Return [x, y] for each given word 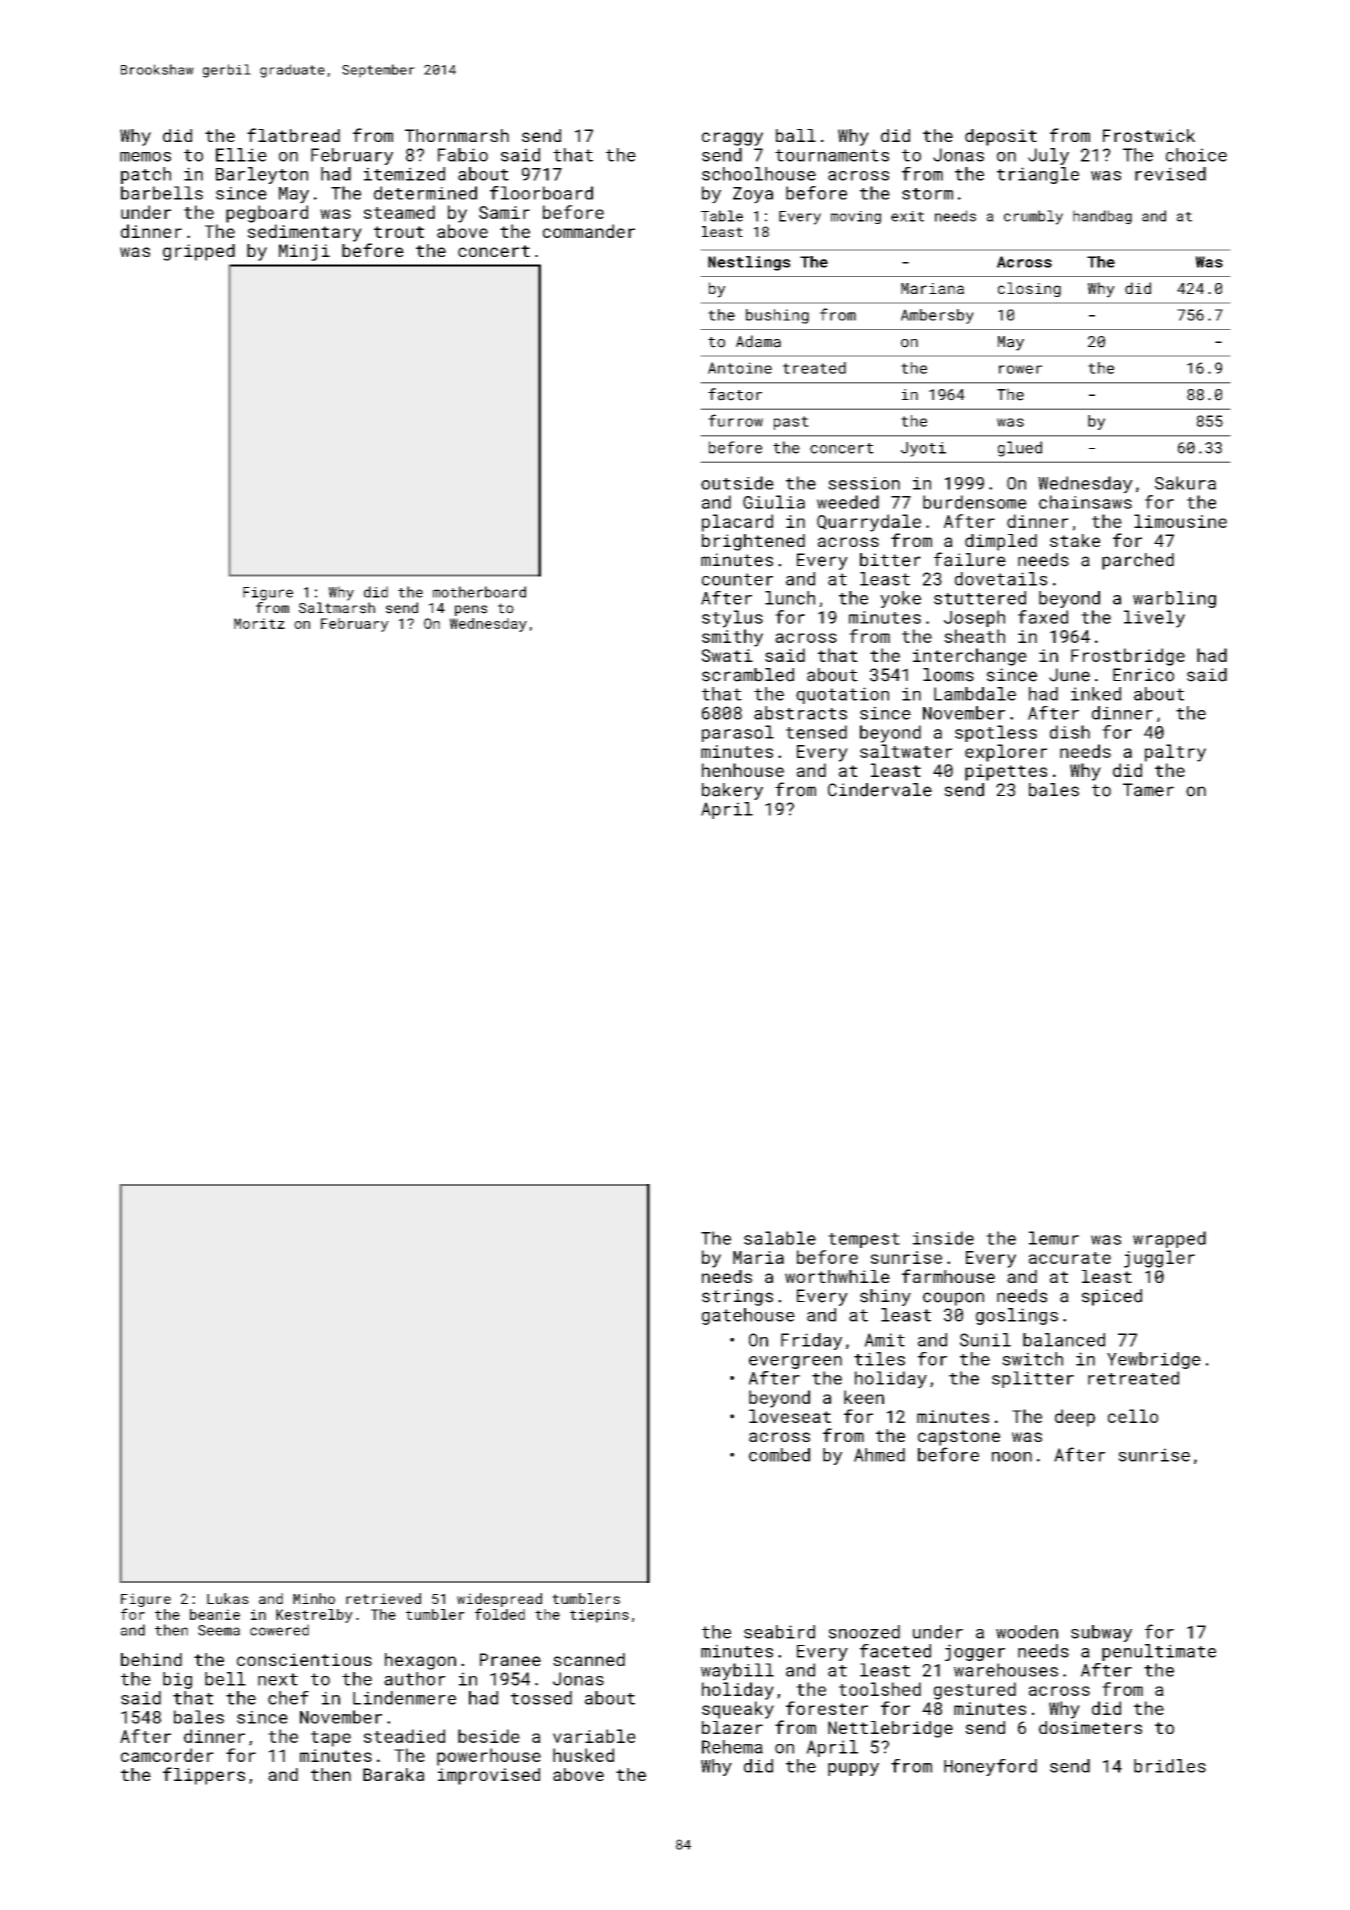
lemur [1054, 1238]
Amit [884, 1340]
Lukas [228, 1598]
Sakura [1185, 483]
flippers [204, 1776]
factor [735, 394]
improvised [489, 1776]
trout [399, 232]
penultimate [1159, 1652]
